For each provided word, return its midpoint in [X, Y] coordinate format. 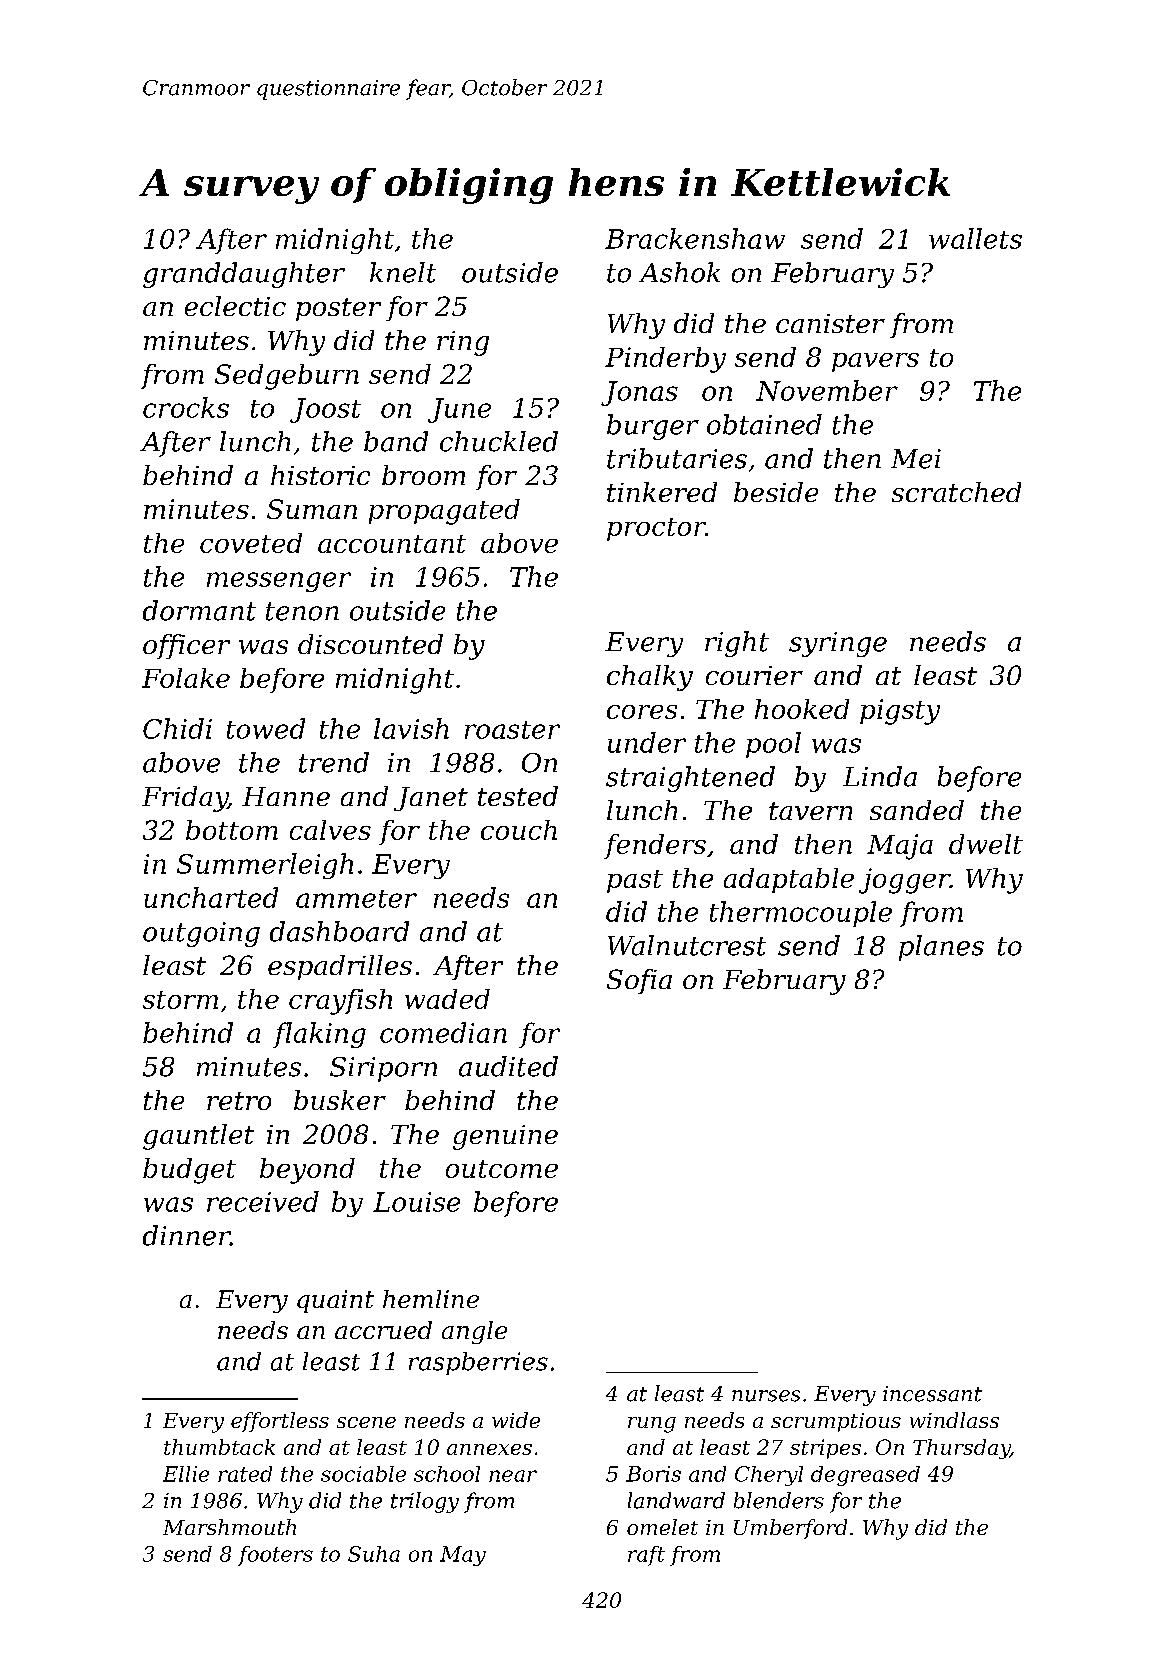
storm [180, 1000]
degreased [865, 1476]
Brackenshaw [695, 238]
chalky [650, 678]
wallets [975, 238]
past [635, 881]
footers [275, 1556]
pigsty [900, 712]
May [463, 1556]
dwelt [986, 844]
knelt [403, 272]
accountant [392, 544]
